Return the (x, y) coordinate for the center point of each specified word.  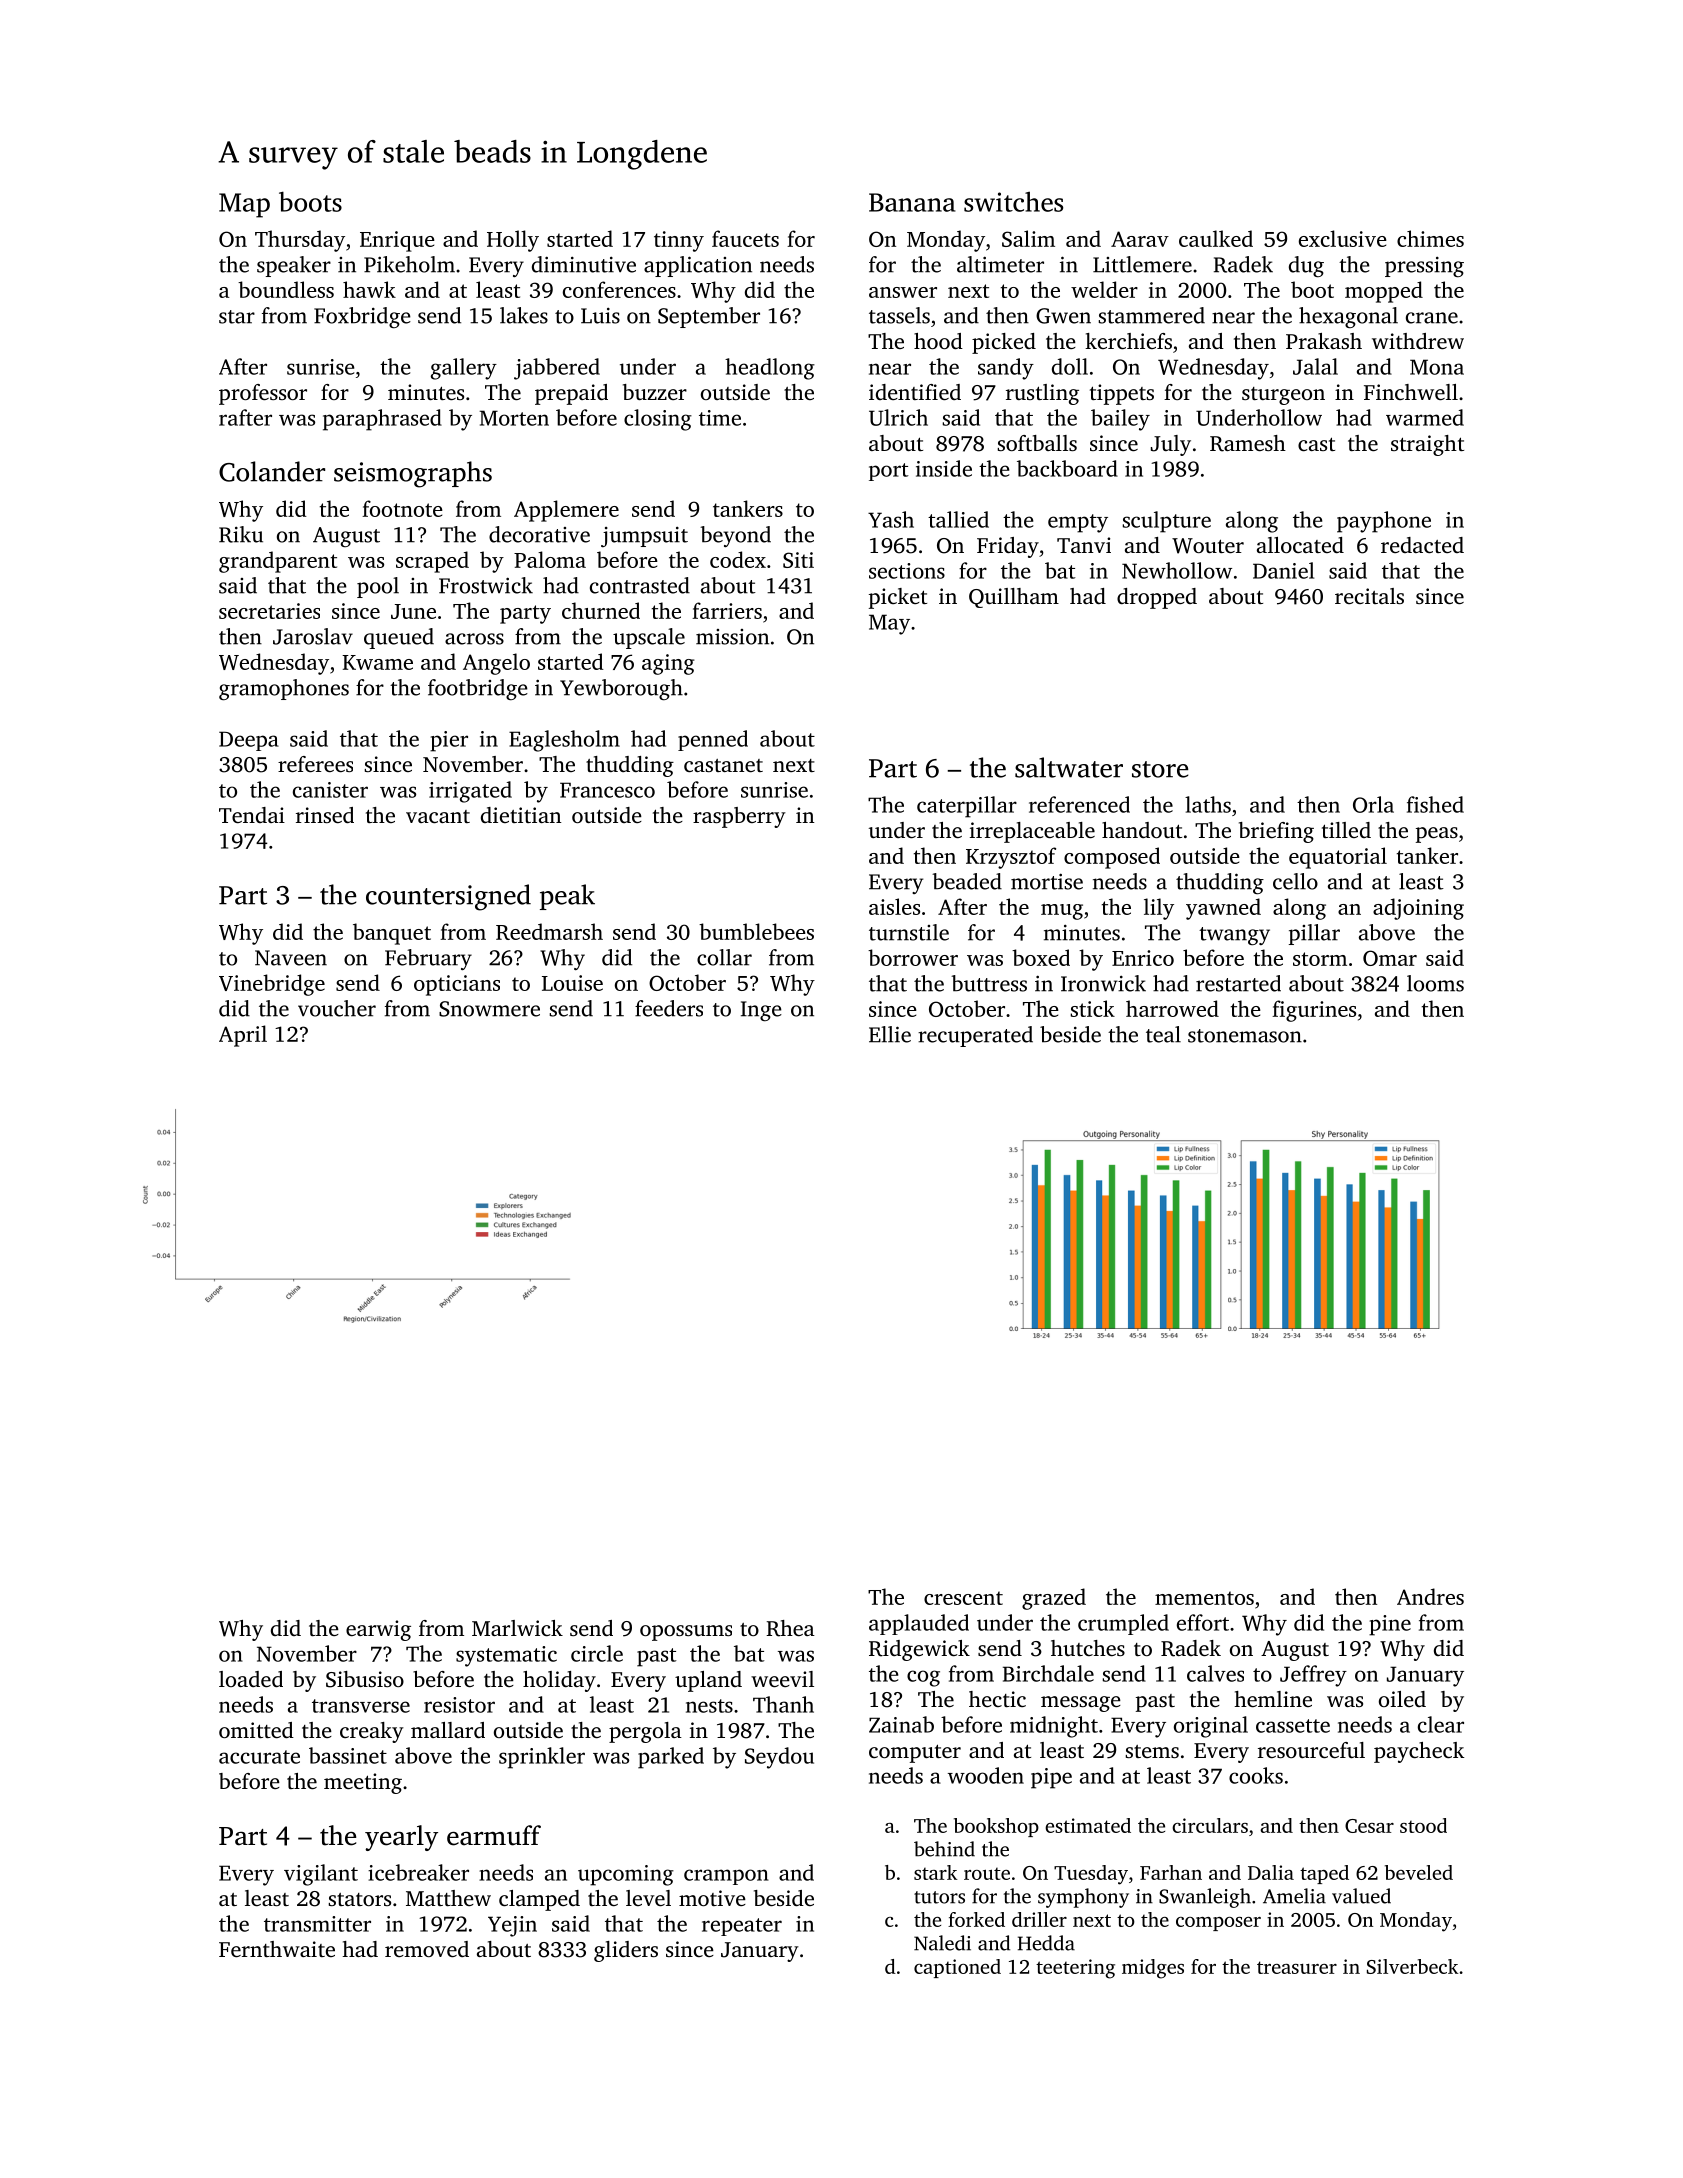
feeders (669, 1008)
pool (378, 587)
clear (1441, 1724)
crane (1432, 318)
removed (427, 1949)
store (1160, 769)
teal (1163, 1034)
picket (898, 598)
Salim (1028, 238)
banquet (392, 934)
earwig (378, 1630)
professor (263, 394)
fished (1435, 804)
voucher (337, 1008)
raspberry (739, 817)
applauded (919, 1624)
